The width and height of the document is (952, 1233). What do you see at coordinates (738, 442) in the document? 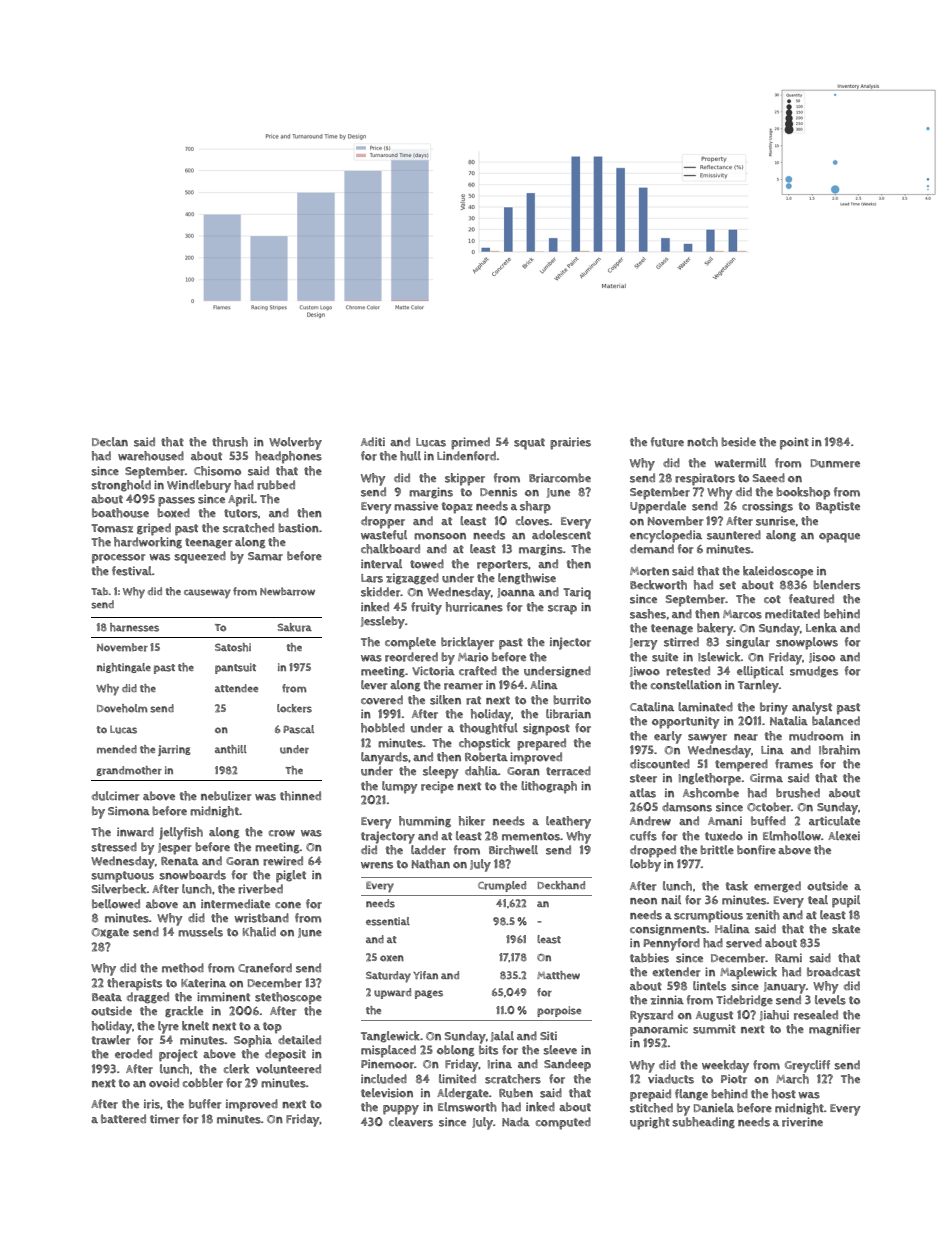
I see `beside` at bounding box center [738, 442].
